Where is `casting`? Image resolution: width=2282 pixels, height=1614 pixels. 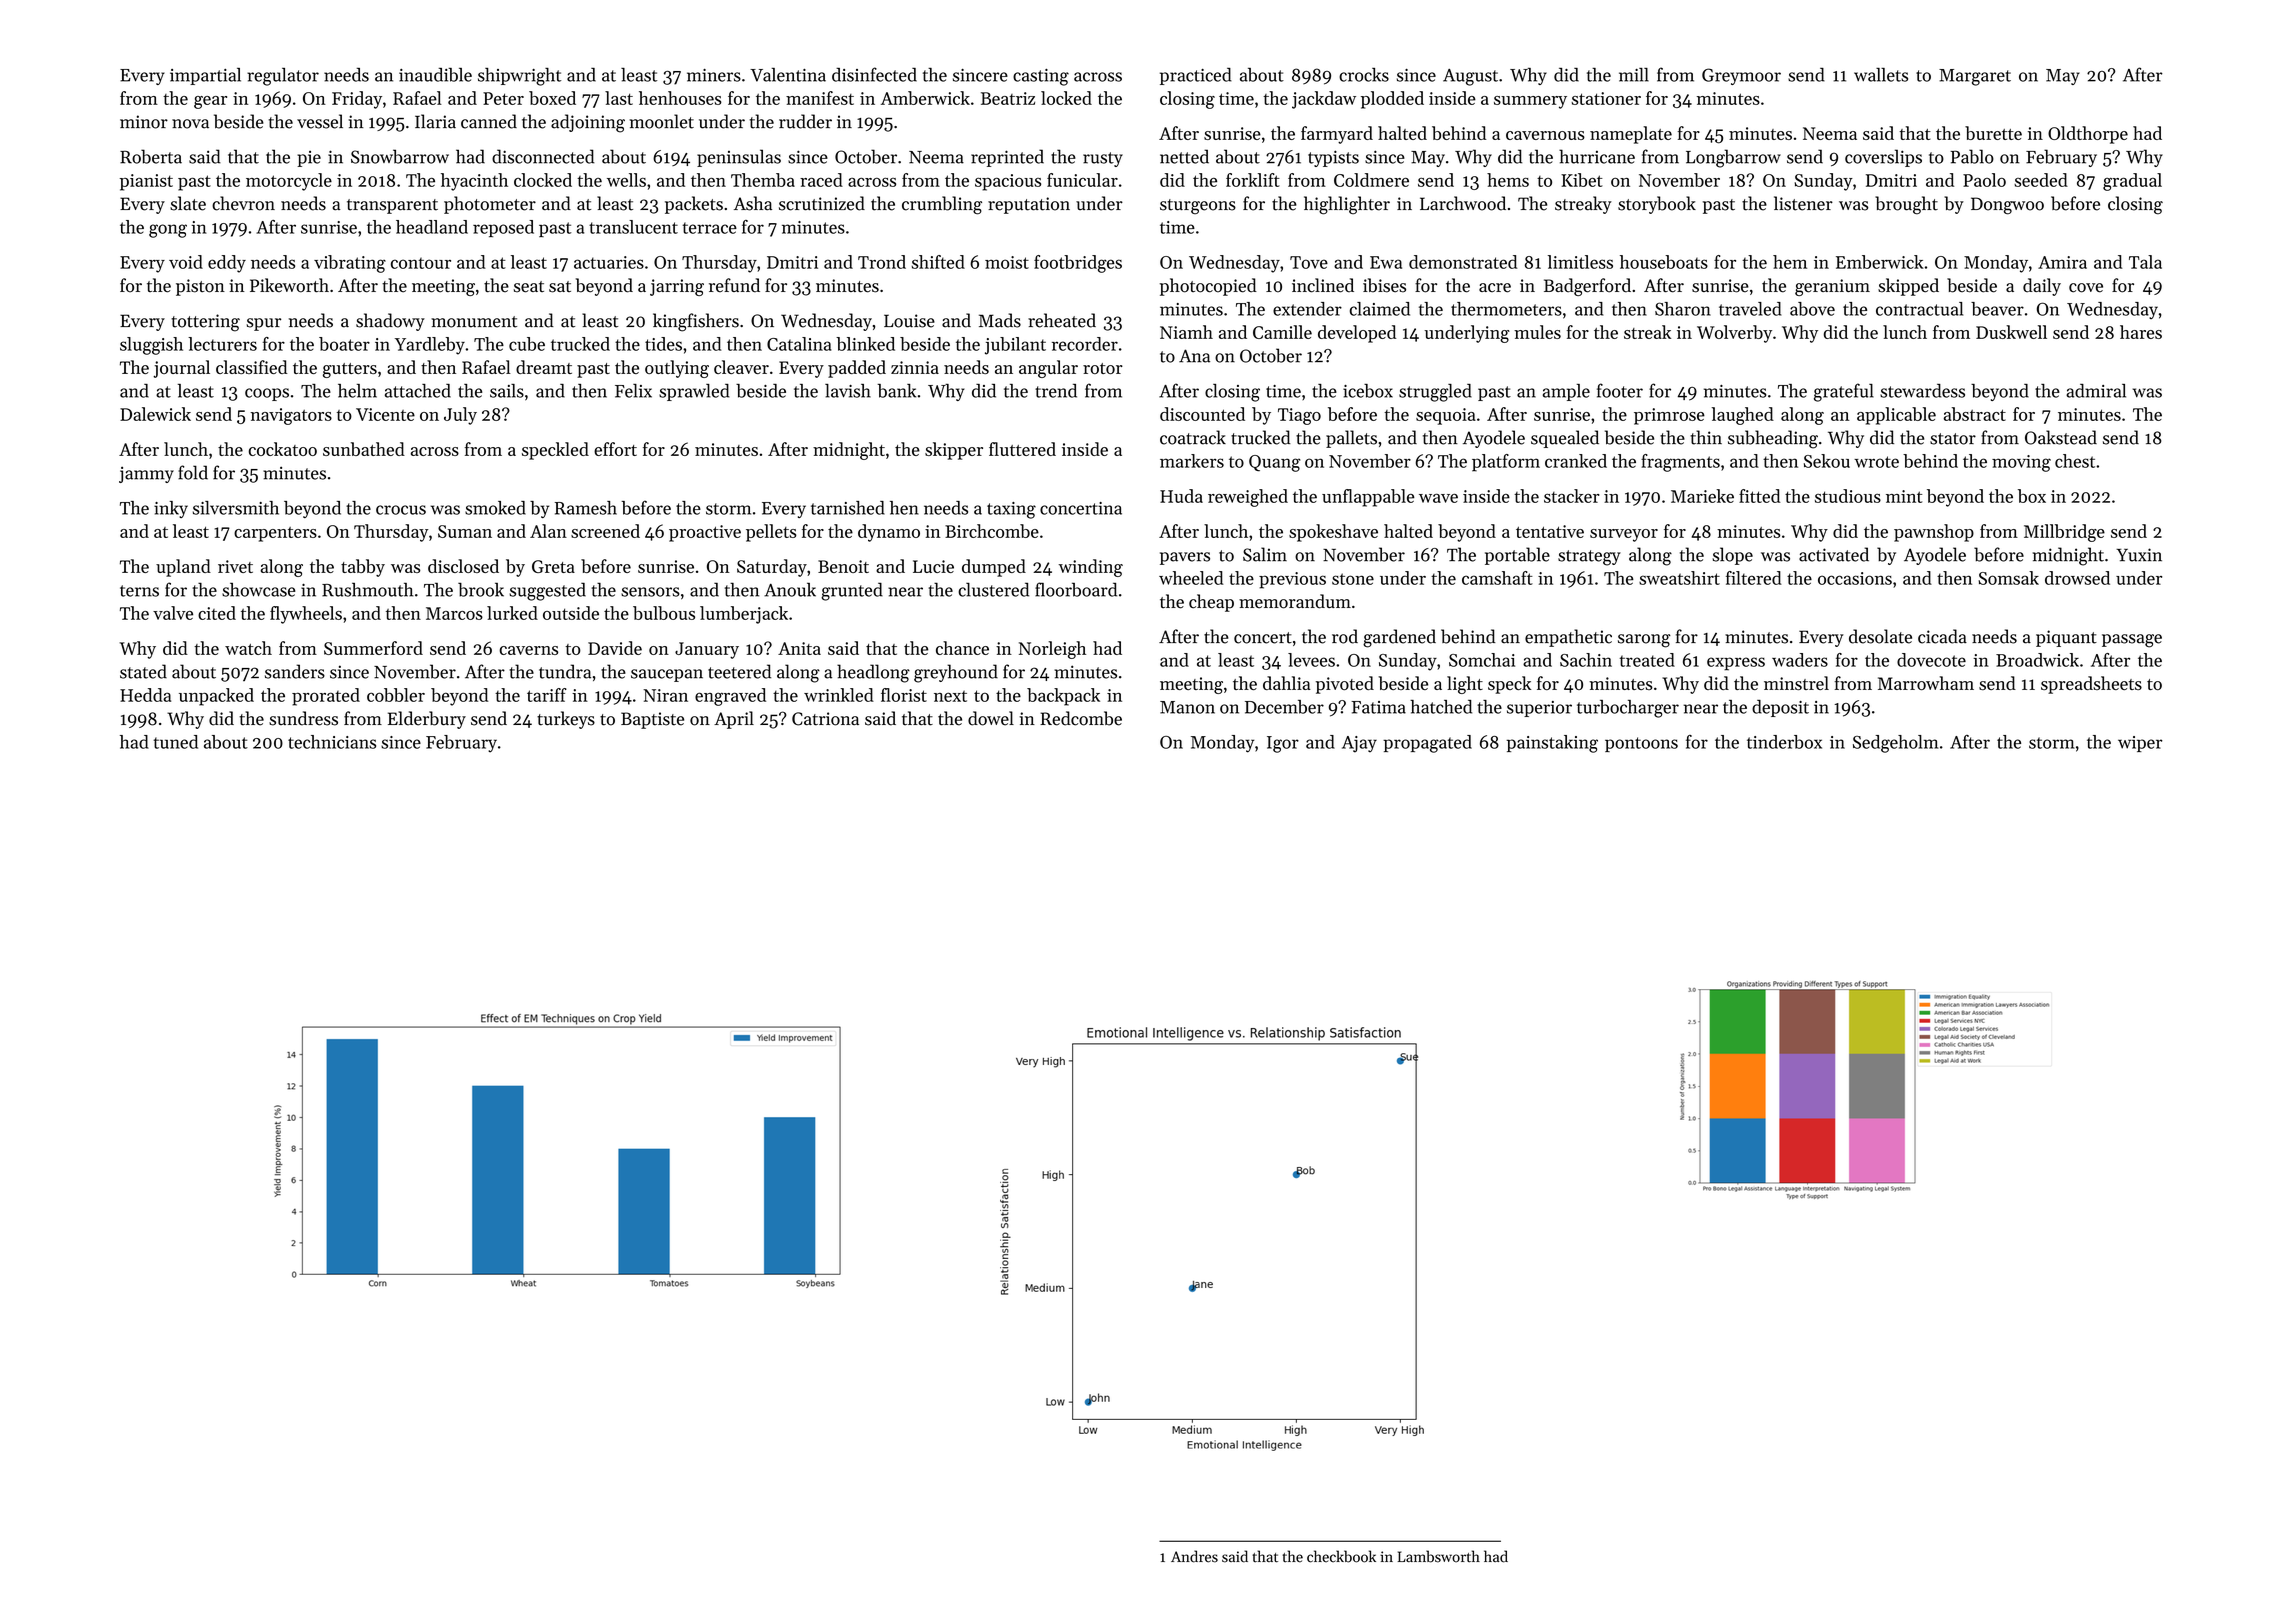 casting is located at coordinates (1041, 77).
